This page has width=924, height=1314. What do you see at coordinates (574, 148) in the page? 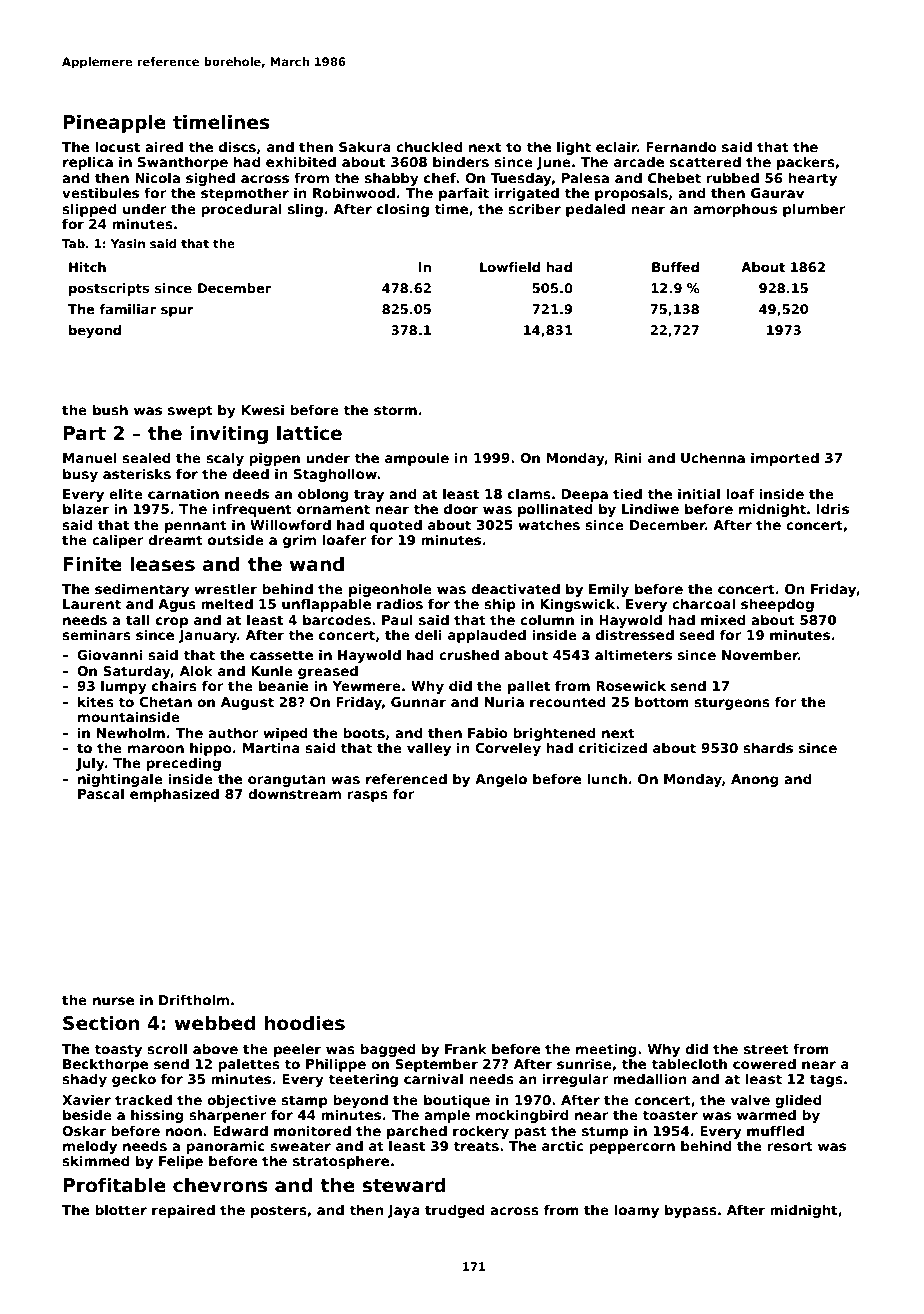
I see `light` at bounding box center [574, 148].
